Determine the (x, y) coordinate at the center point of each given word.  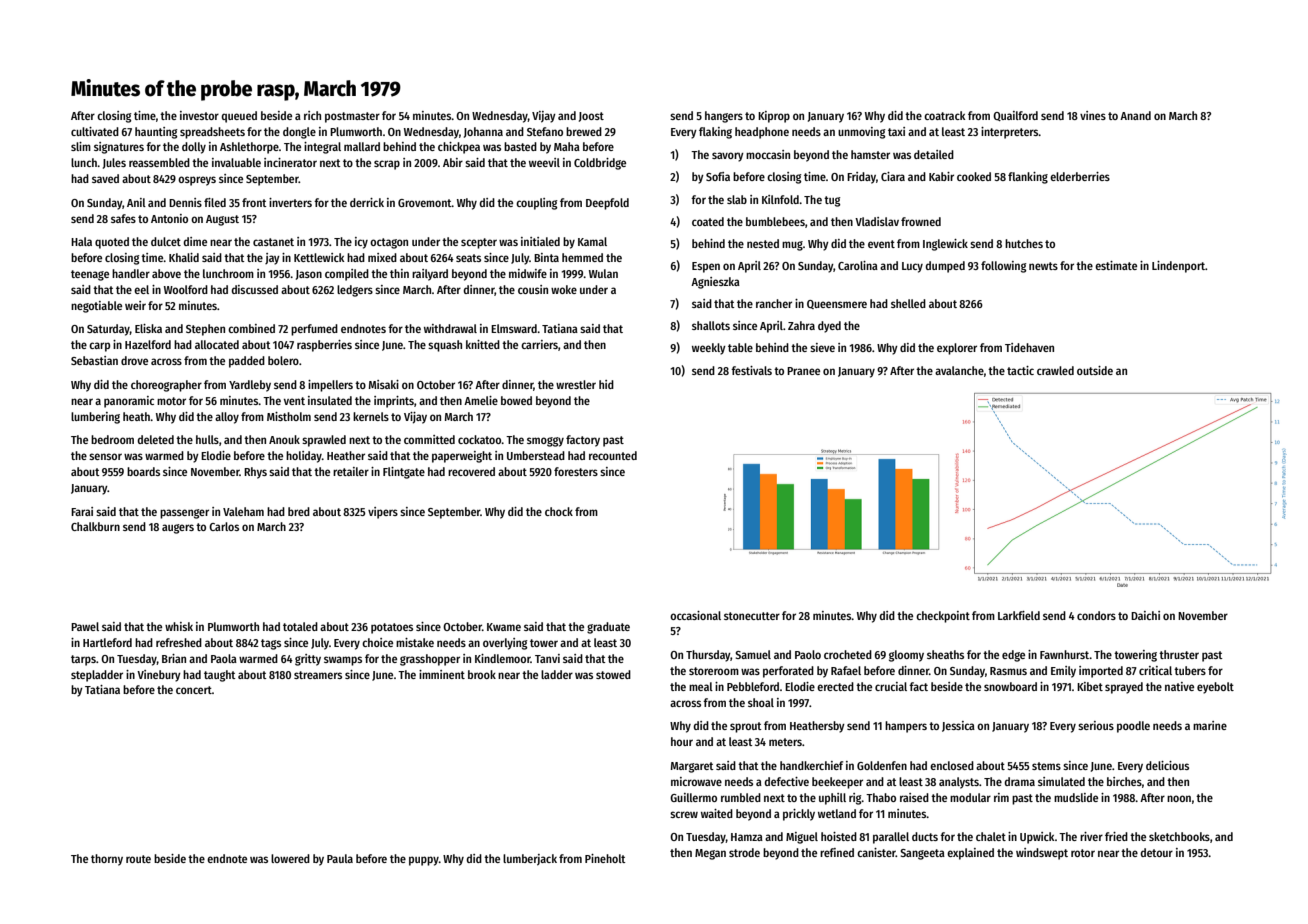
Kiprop (774, 117)
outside (1095, 370)
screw (684, 814)
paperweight (462, 457)
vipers (383, 513)
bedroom (112, 439)
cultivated (95, 131)
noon (1179, 798)
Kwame (504, 627)
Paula (340, 858)
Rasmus (1008, 671)
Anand (1135, 115)
